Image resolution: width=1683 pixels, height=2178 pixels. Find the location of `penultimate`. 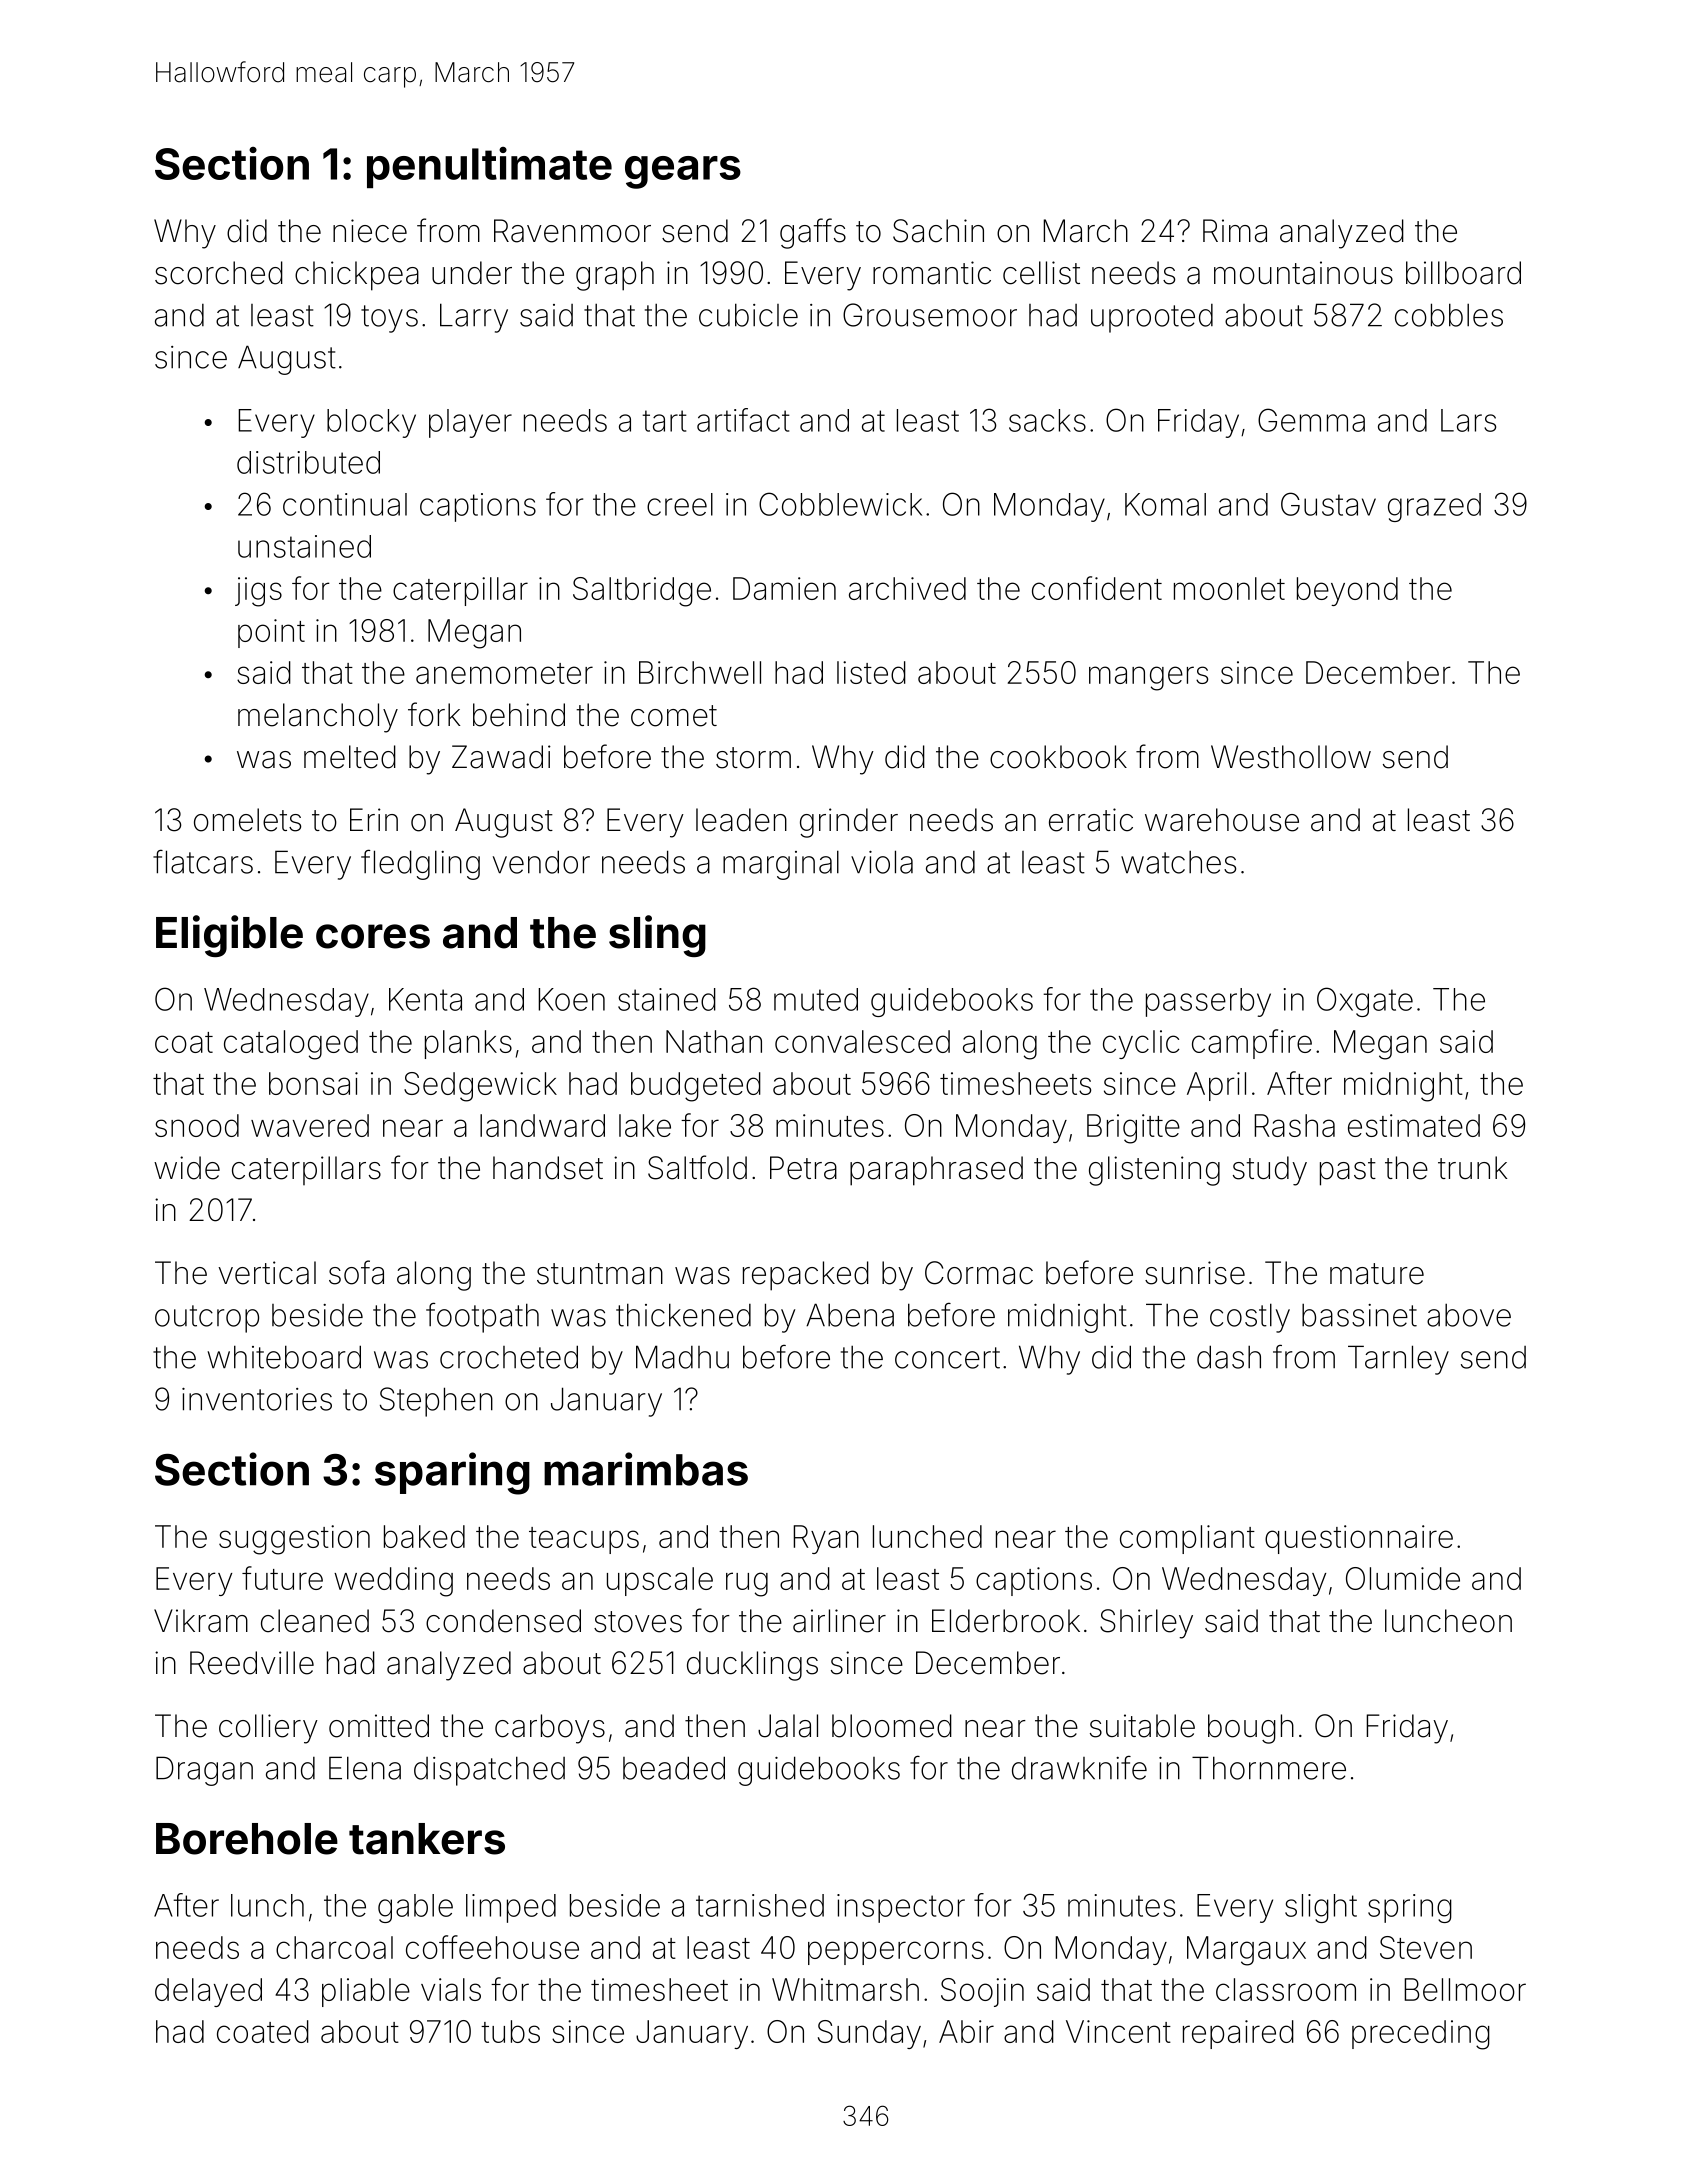

penultimate is located at coordinates (489, 167).
